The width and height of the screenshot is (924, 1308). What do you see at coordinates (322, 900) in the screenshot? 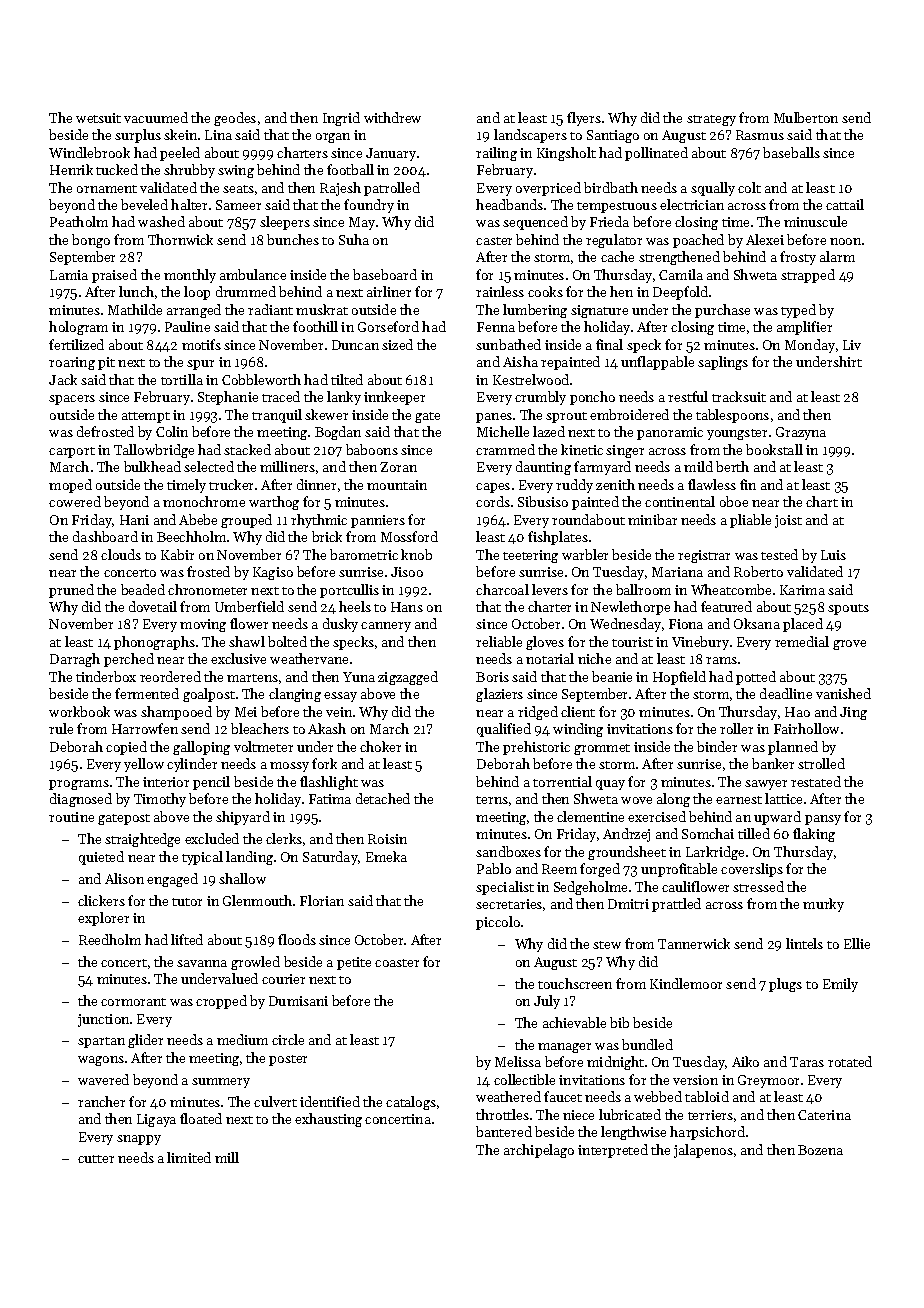
I see `Florian` at bounding box center [322, 900].
